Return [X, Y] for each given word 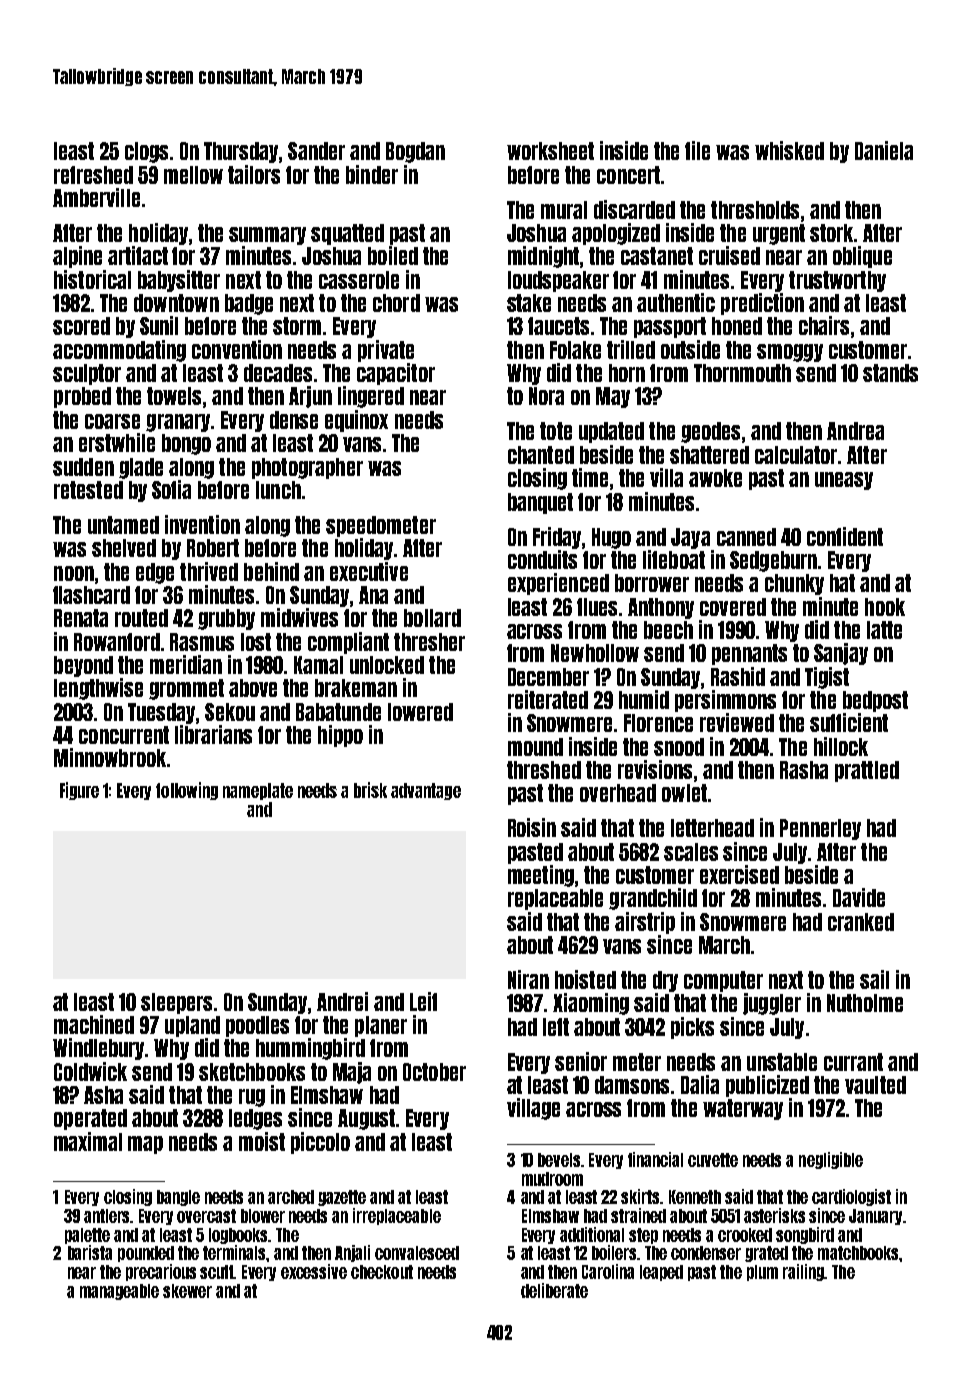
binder [372, 174]
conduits [542, 559]
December [548, 677]
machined [94, 1024]
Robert [213, 548]
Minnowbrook [110, 757]
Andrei [342, 1001]
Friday [557, 538]
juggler [772, 1004]
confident [845, 536]
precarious [161, 1272]
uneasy [844, 481]
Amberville [96, 197]
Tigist [827, 678]
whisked [789, 150]
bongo [186, 444]
